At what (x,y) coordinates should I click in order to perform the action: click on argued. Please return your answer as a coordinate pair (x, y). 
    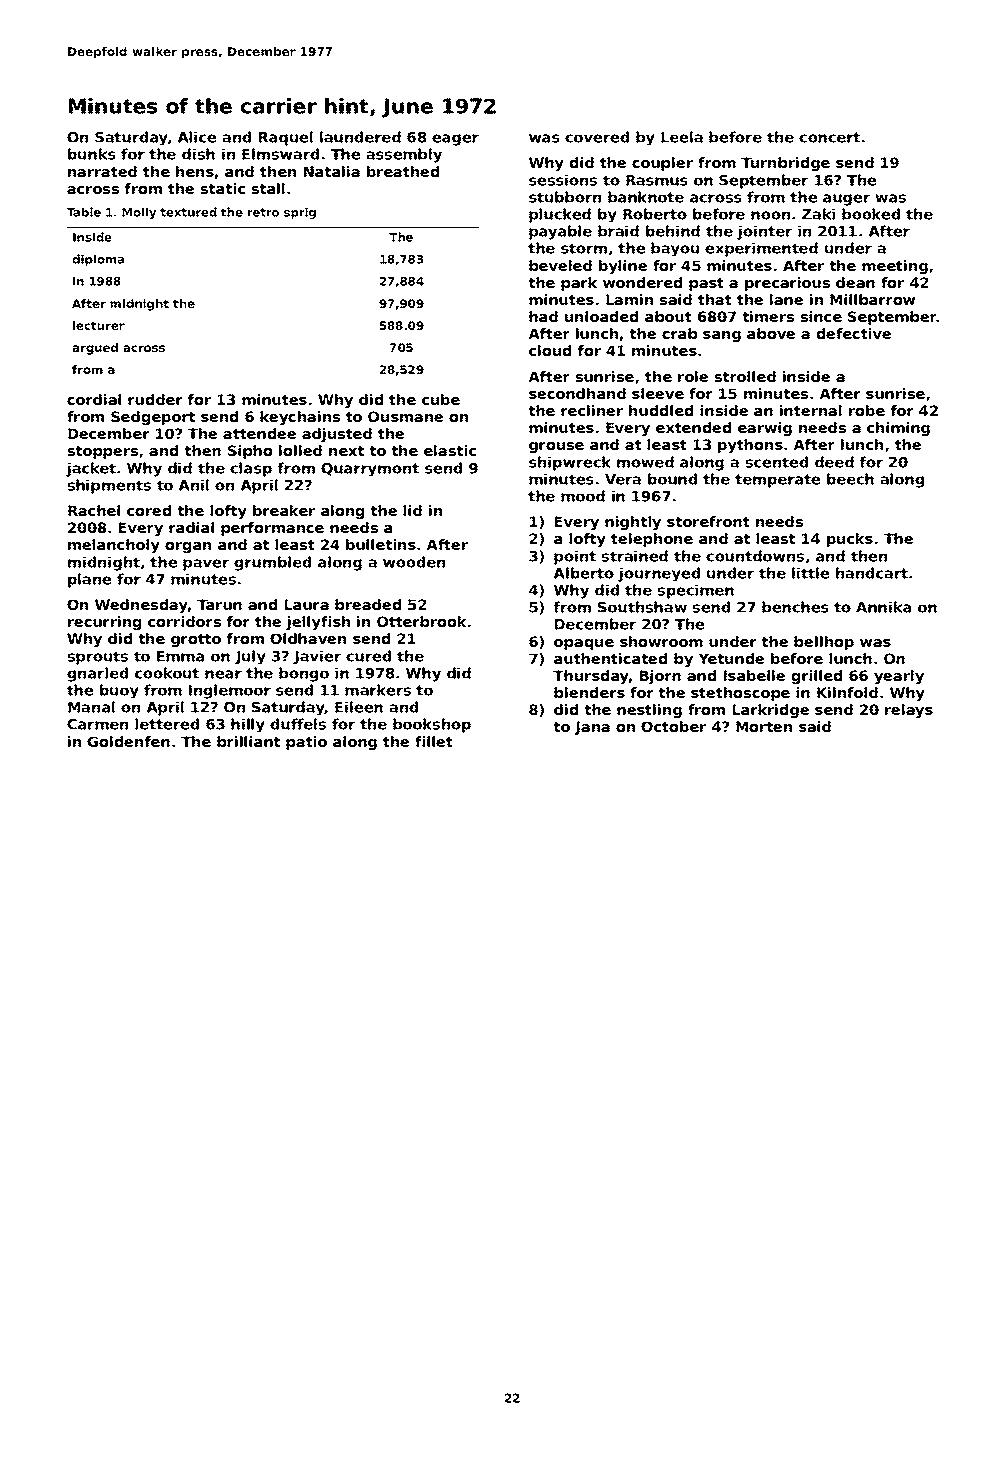
    Looking at the image, I should click on (95, 349).
